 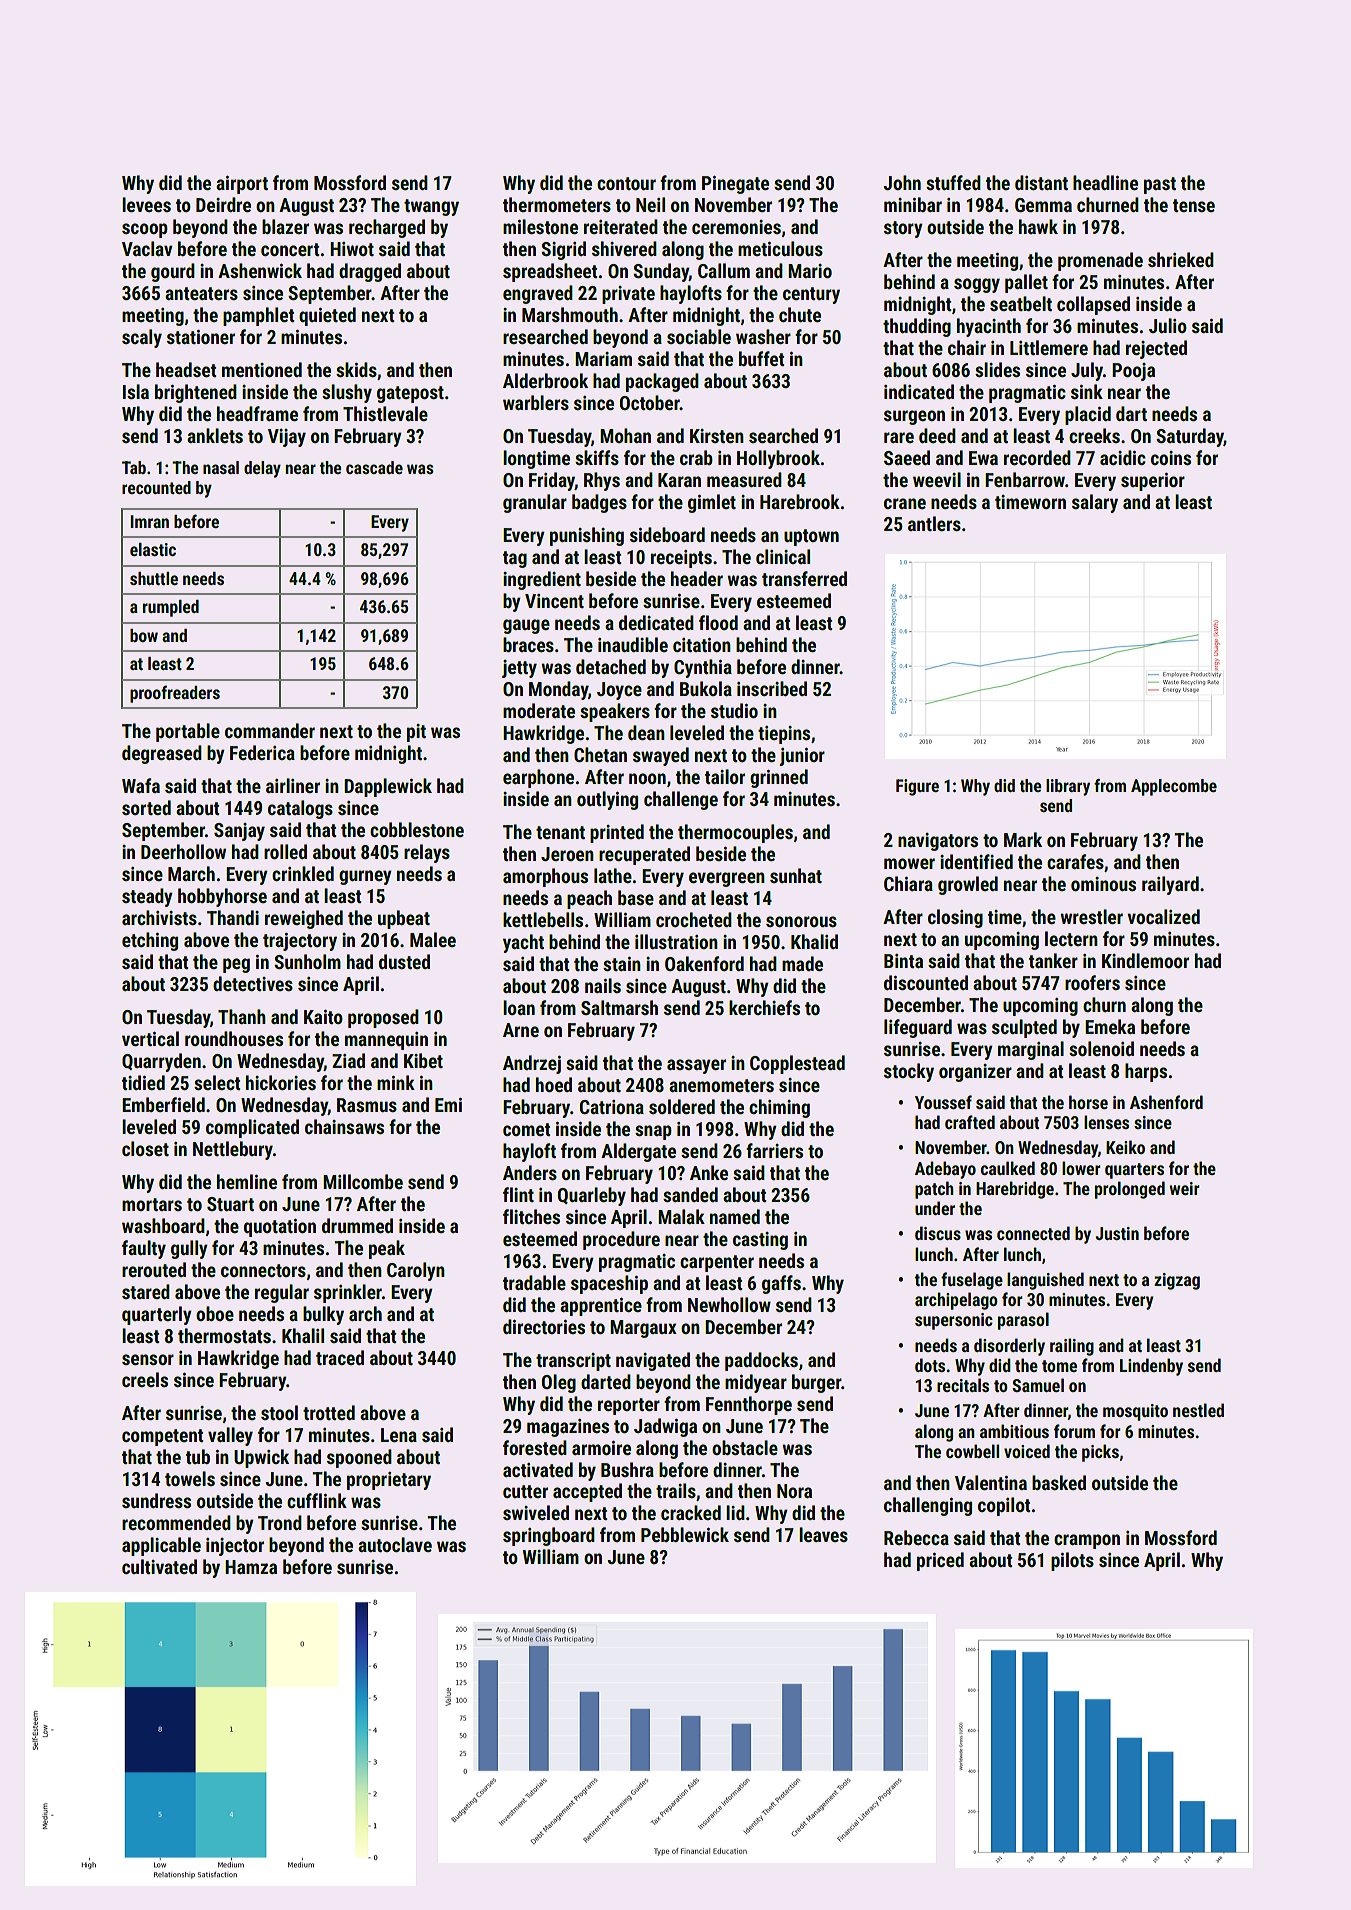 I want to click on punishing, so click(x=587, y=536).
